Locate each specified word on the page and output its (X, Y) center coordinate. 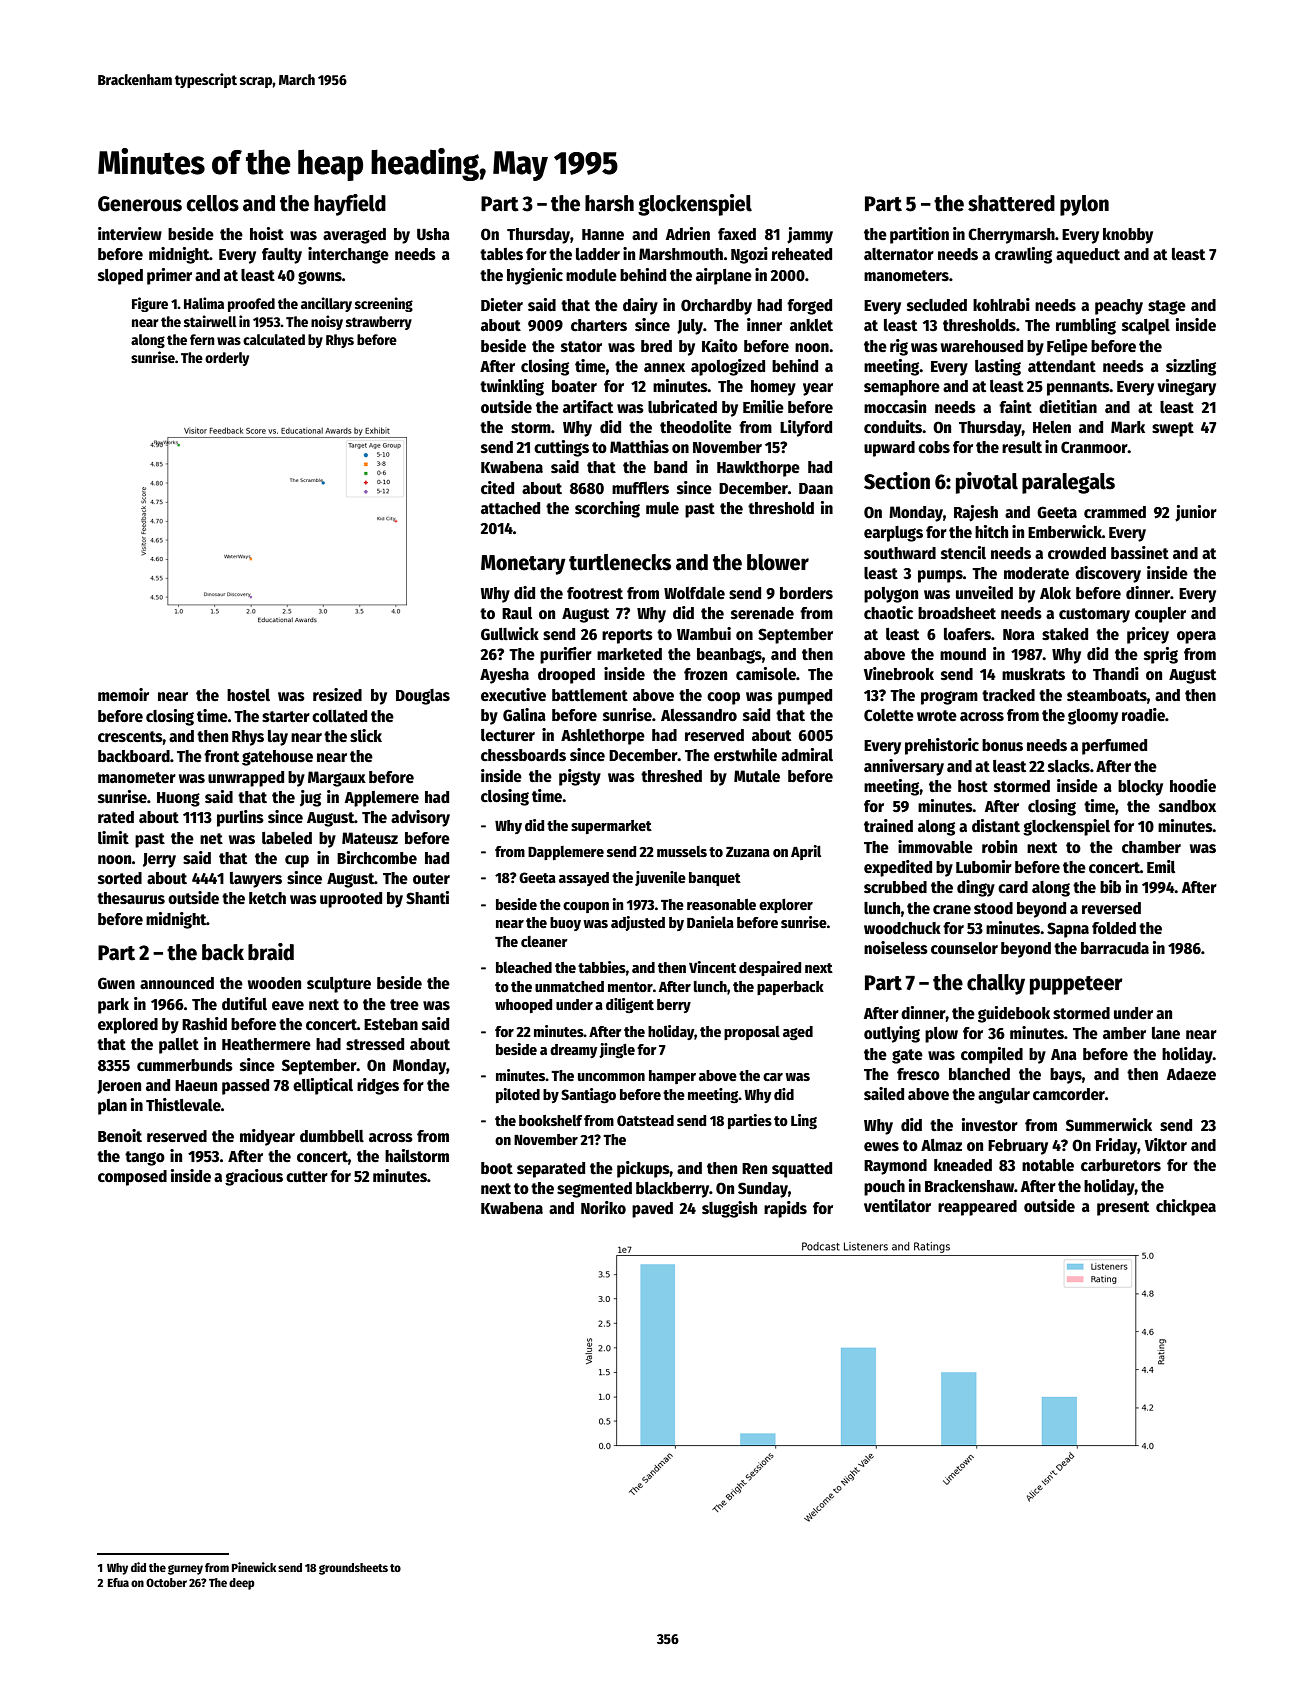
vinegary (1186, 387)
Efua (118, 1582)
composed (132, 1178)
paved (652, 1210)
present (1123, 1208)
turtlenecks (620, 562)
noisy (327, 322)
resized (337, 695)
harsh (609, 203)
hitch (991, 531)
